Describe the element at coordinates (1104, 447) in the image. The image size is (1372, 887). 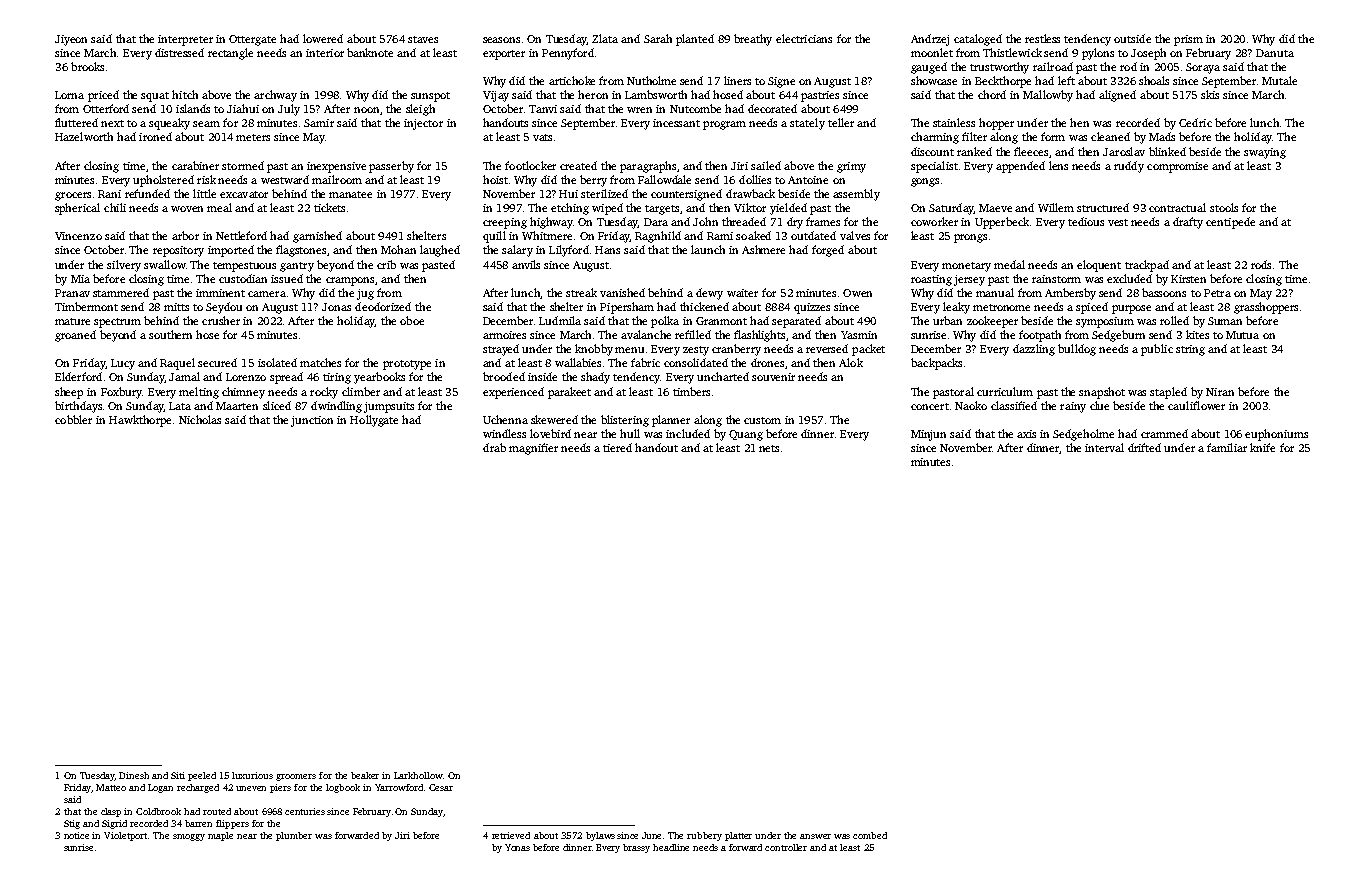
I see `interval` at that location.
